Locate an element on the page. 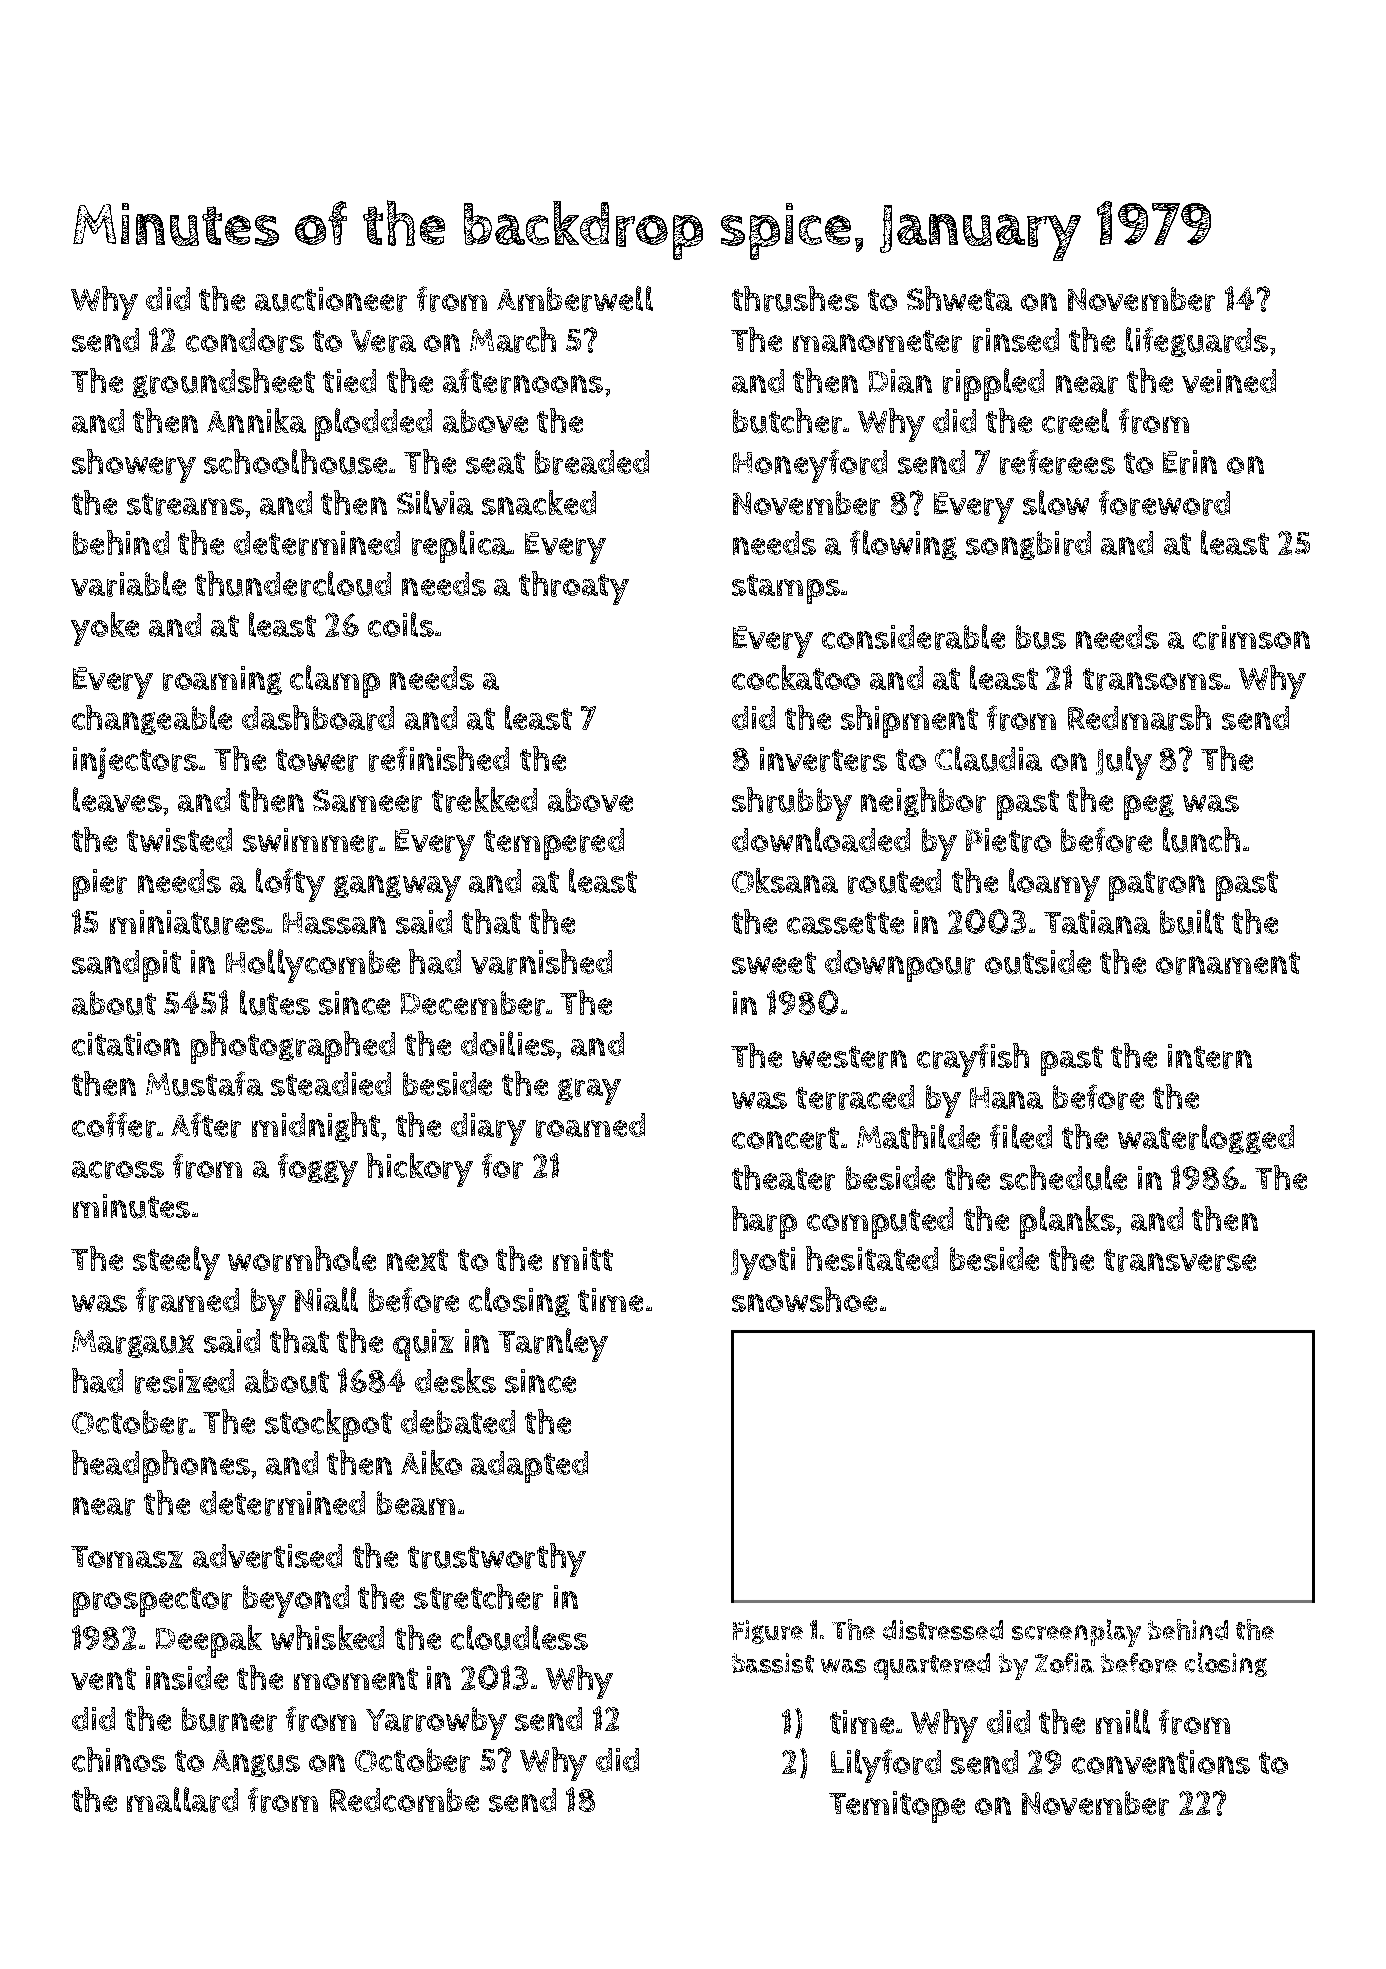 The image size is (1386, 1969). wormhole is located at coordinates (302, 1259).
